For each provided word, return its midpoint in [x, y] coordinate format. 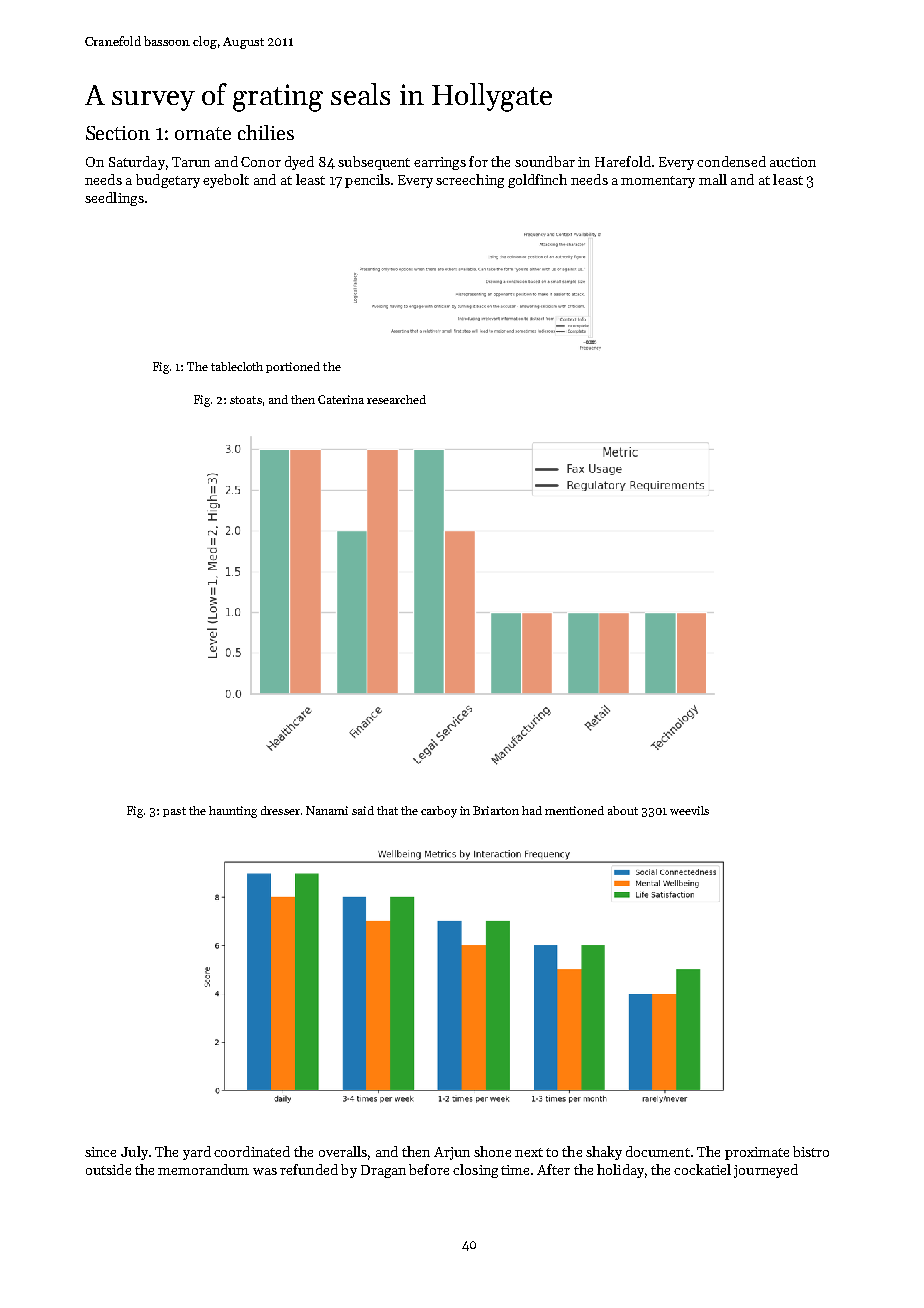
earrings [440, 163]
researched [396, 399]
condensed [731, 161]
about [623, 810]
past [174, 812]
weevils [689, 810]
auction [793, 162]
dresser [280, 810]
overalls [343, 1151]
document [658, 1151]
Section [118, 133]
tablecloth [237, 366]
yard [197, 1153]
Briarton [496, 810]
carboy [439, 812]
